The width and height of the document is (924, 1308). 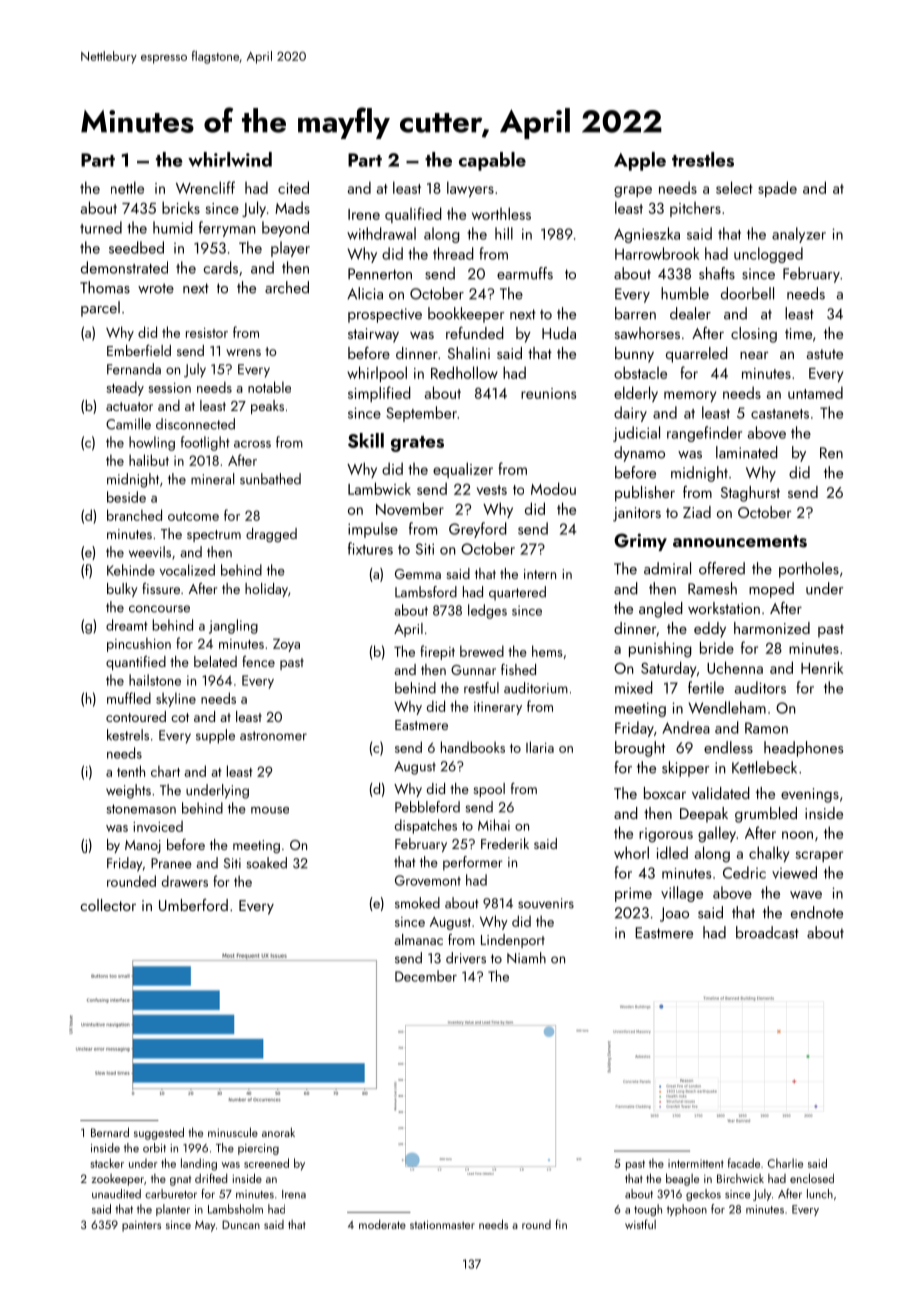 What do you see at coordinates (221, 267) in the document?
I see `cards` at bounding box center [221, 267].
